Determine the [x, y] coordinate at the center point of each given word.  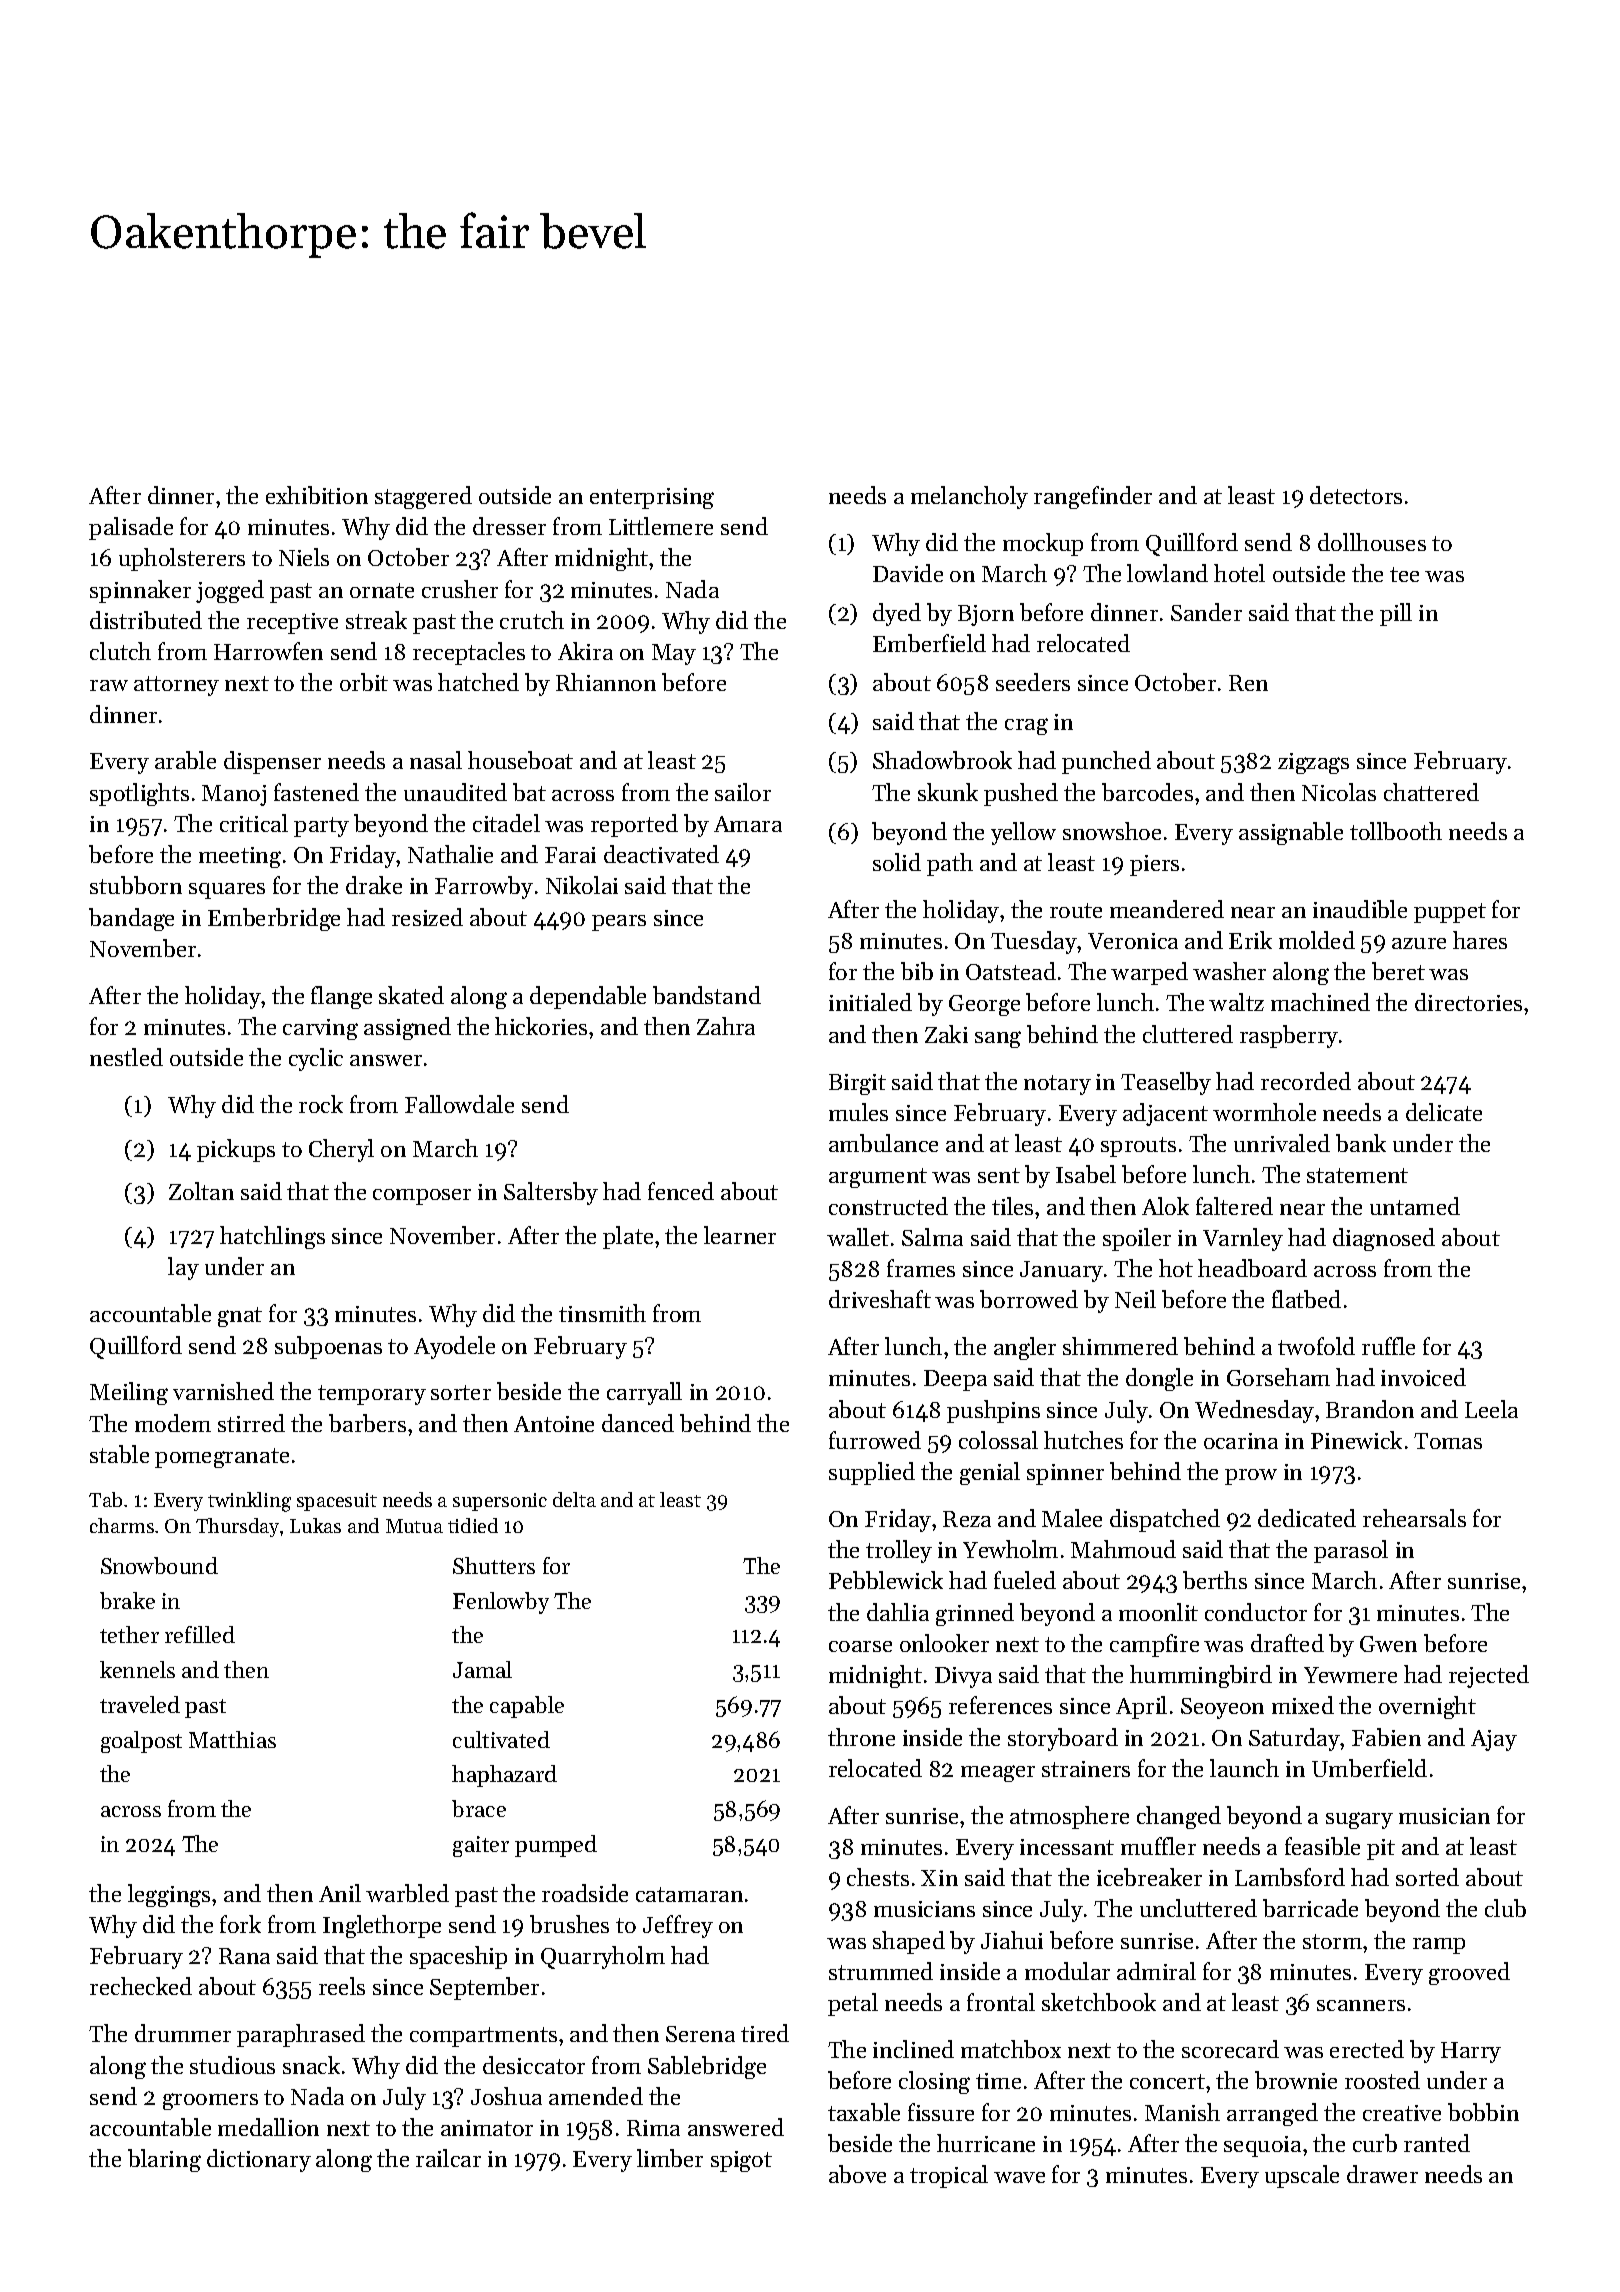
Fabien [1386, 1737]
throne [861, 1737]
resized [427, 917]
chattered [1431, 792]
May [674, 654]
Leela [1491, 1409]
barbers [367, 1423]
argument [878, 1178]
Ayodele [454, 1347]
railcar [448, 2158]
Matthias [232, 1739]
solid [897, 862]
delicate [1444, 1112]
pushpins [993, 1411]
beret [1398, 971]
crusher [460, 589]
